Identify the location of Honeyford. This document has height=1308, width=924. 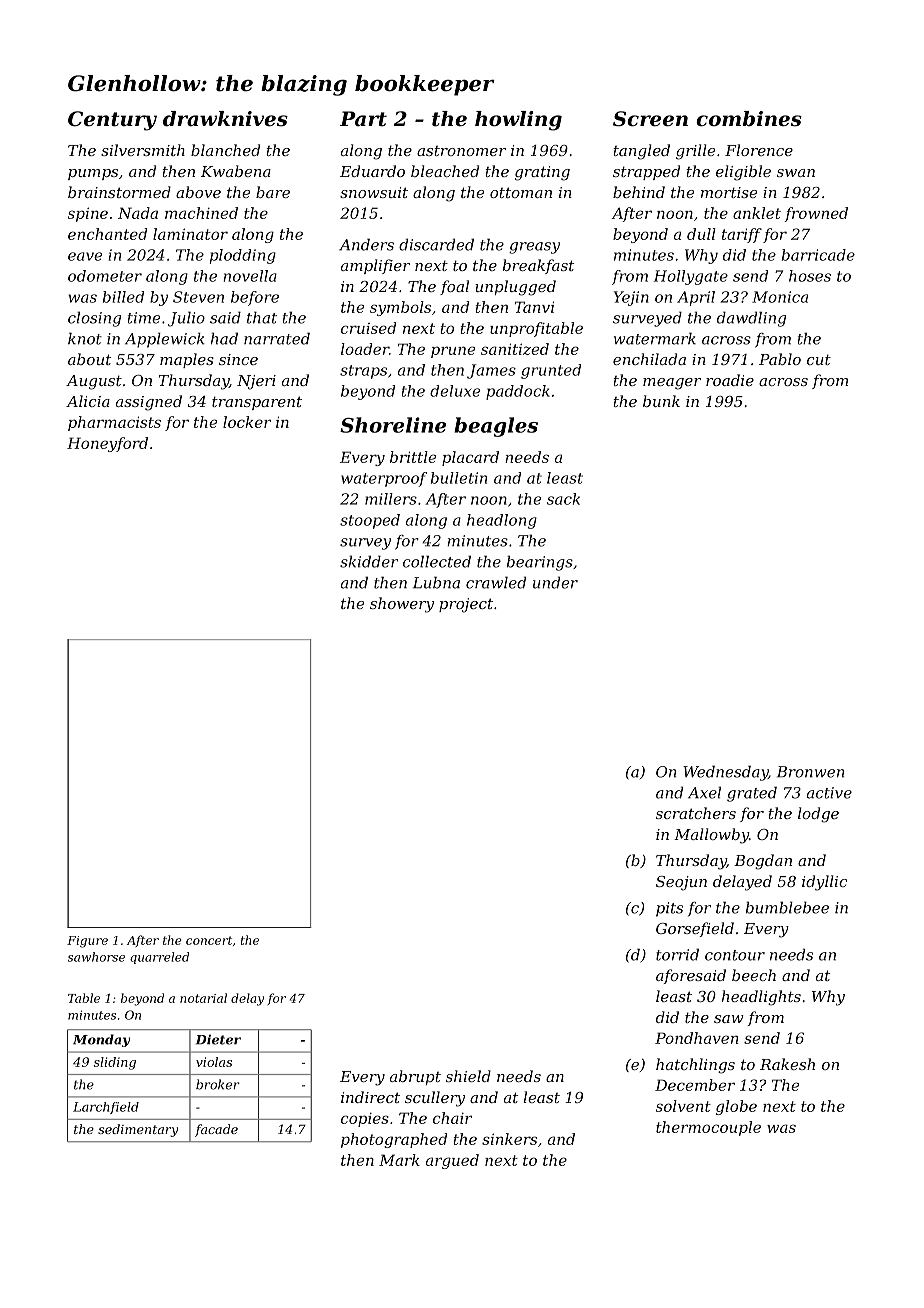
(107, 444).
